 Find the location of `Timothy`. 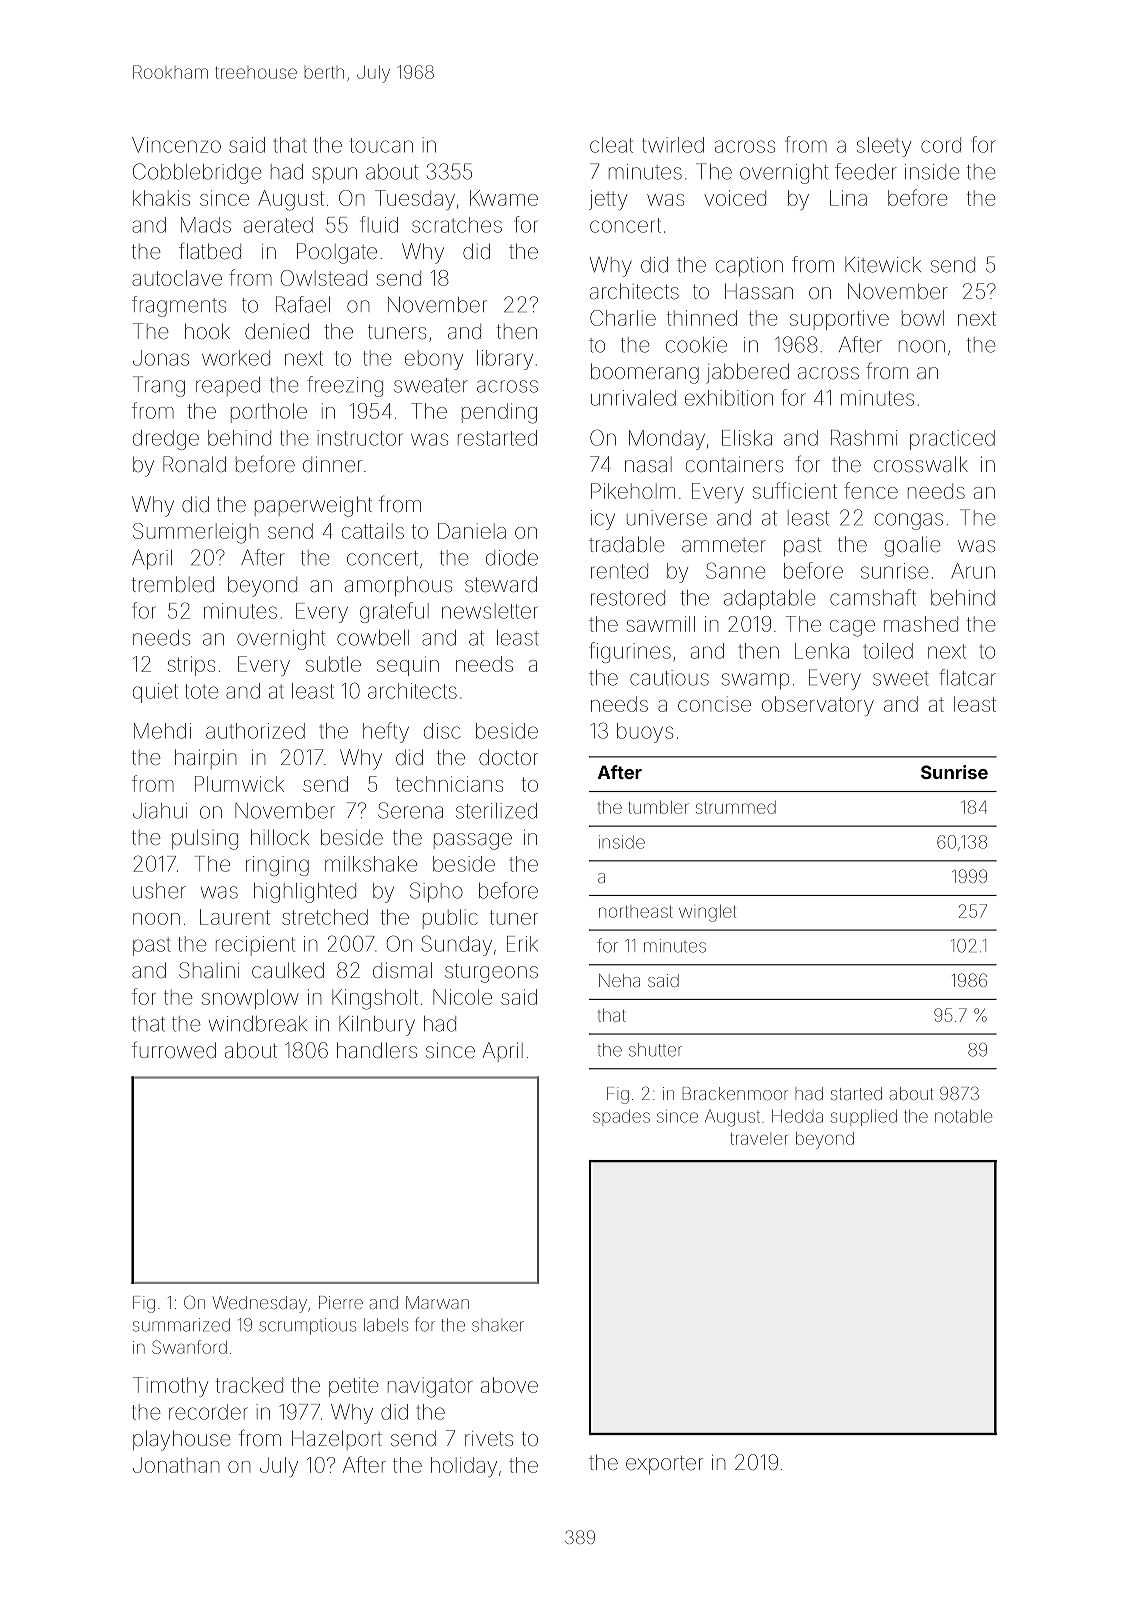

Timothy is located at coordinates (170, 1387).
